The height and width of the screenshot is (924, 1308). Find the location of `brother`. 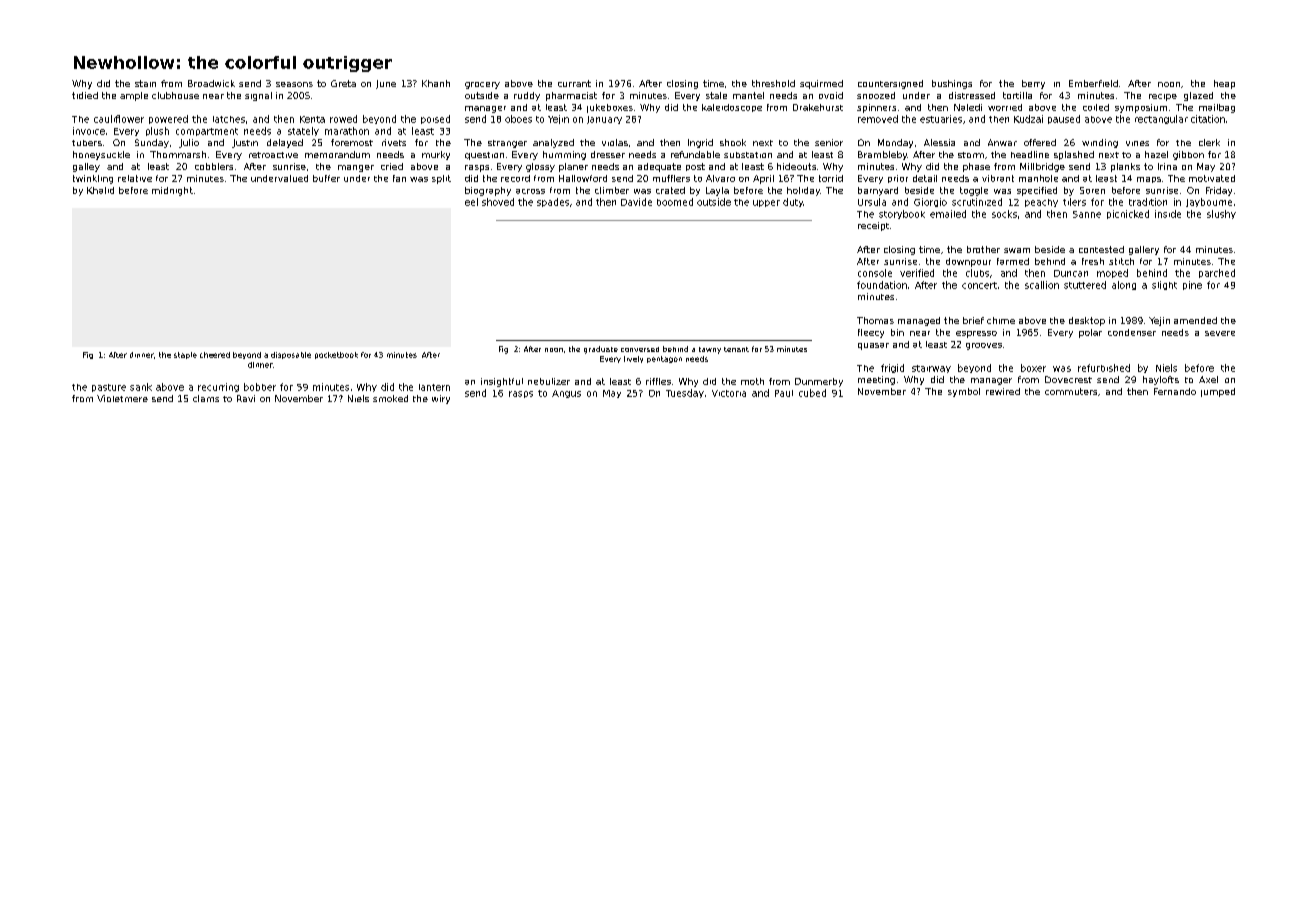

brother is located at coordinates (983, 249).
